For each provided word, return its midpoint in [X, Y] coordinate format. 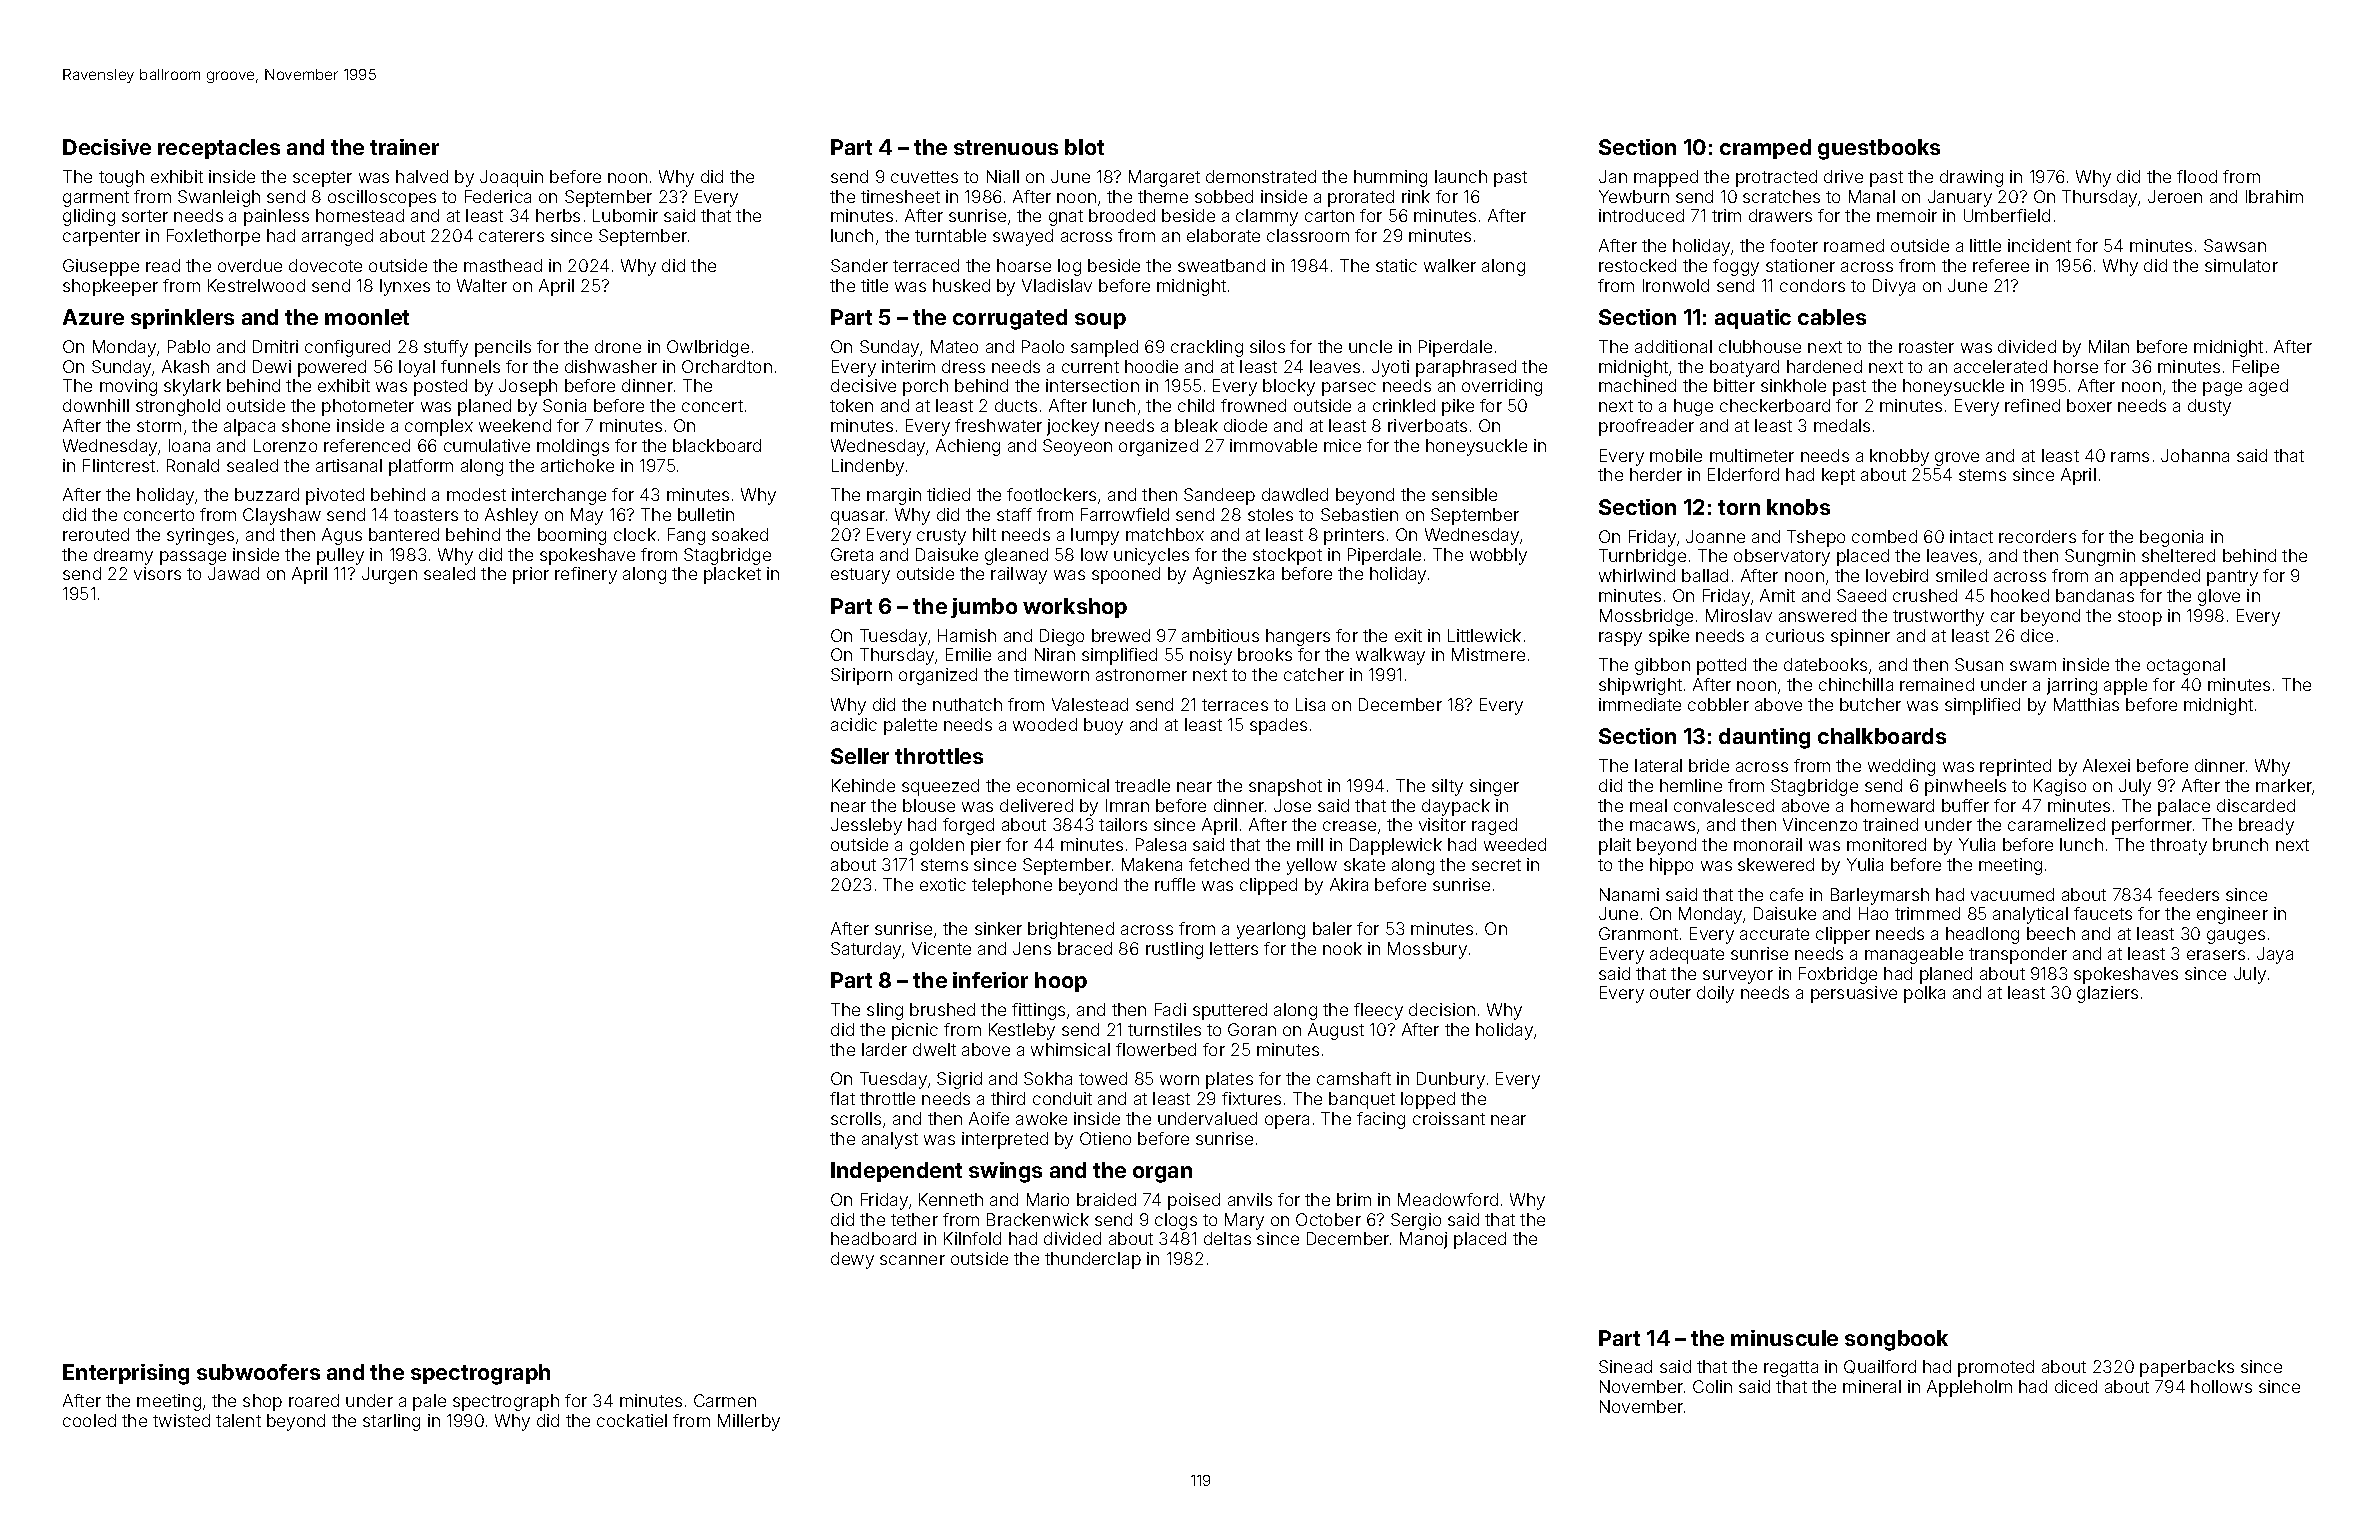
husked [961, 285]
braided [1106, 1199]
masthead [503, 265]
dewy [852, 1260]
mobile [1676, 455]
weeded [1515, 844]
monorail [1768, 844]
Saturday [866, 950]
